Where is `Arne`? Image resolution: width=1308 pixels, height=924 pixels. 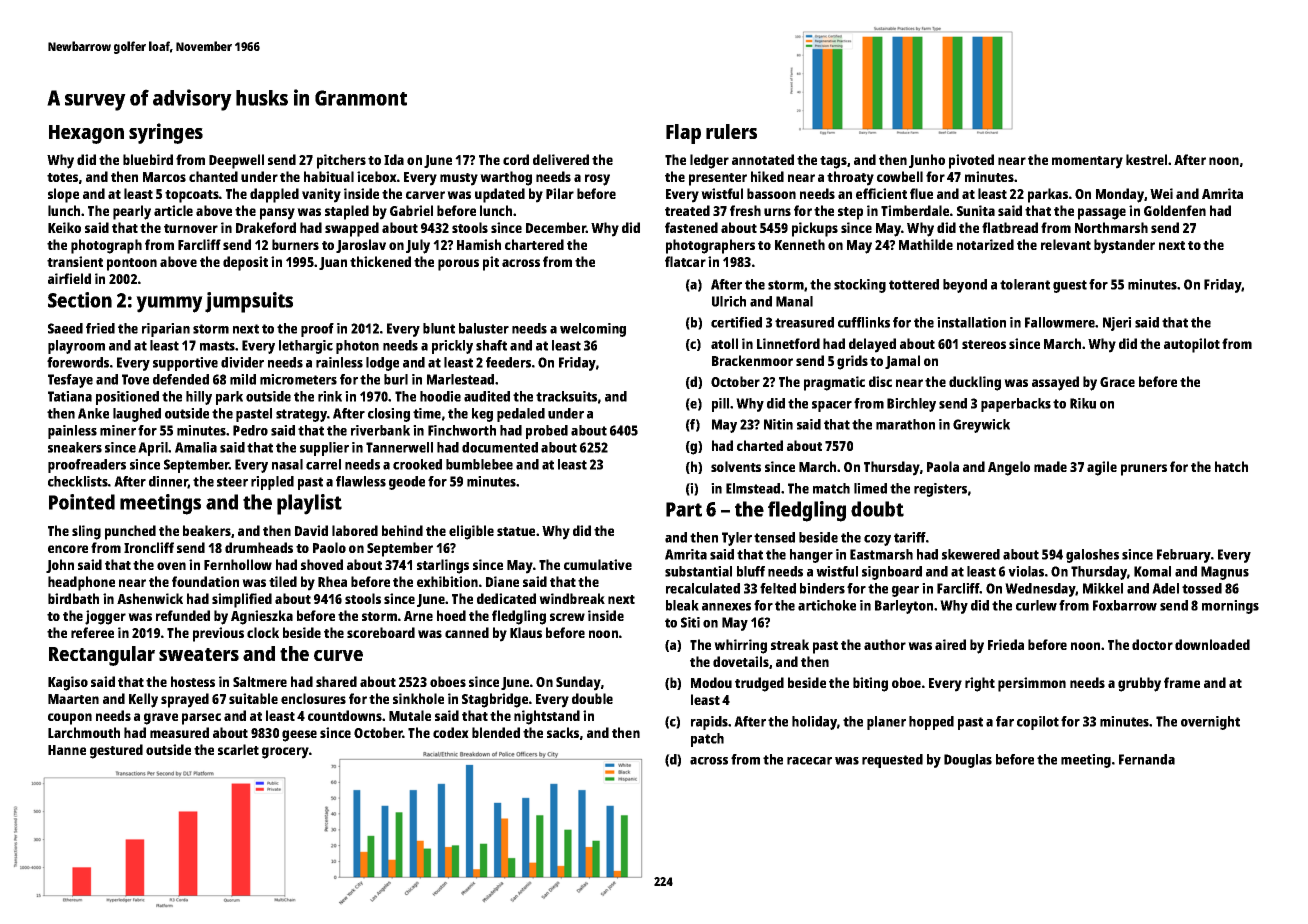
Arne is located at coordinates (418, 616).
